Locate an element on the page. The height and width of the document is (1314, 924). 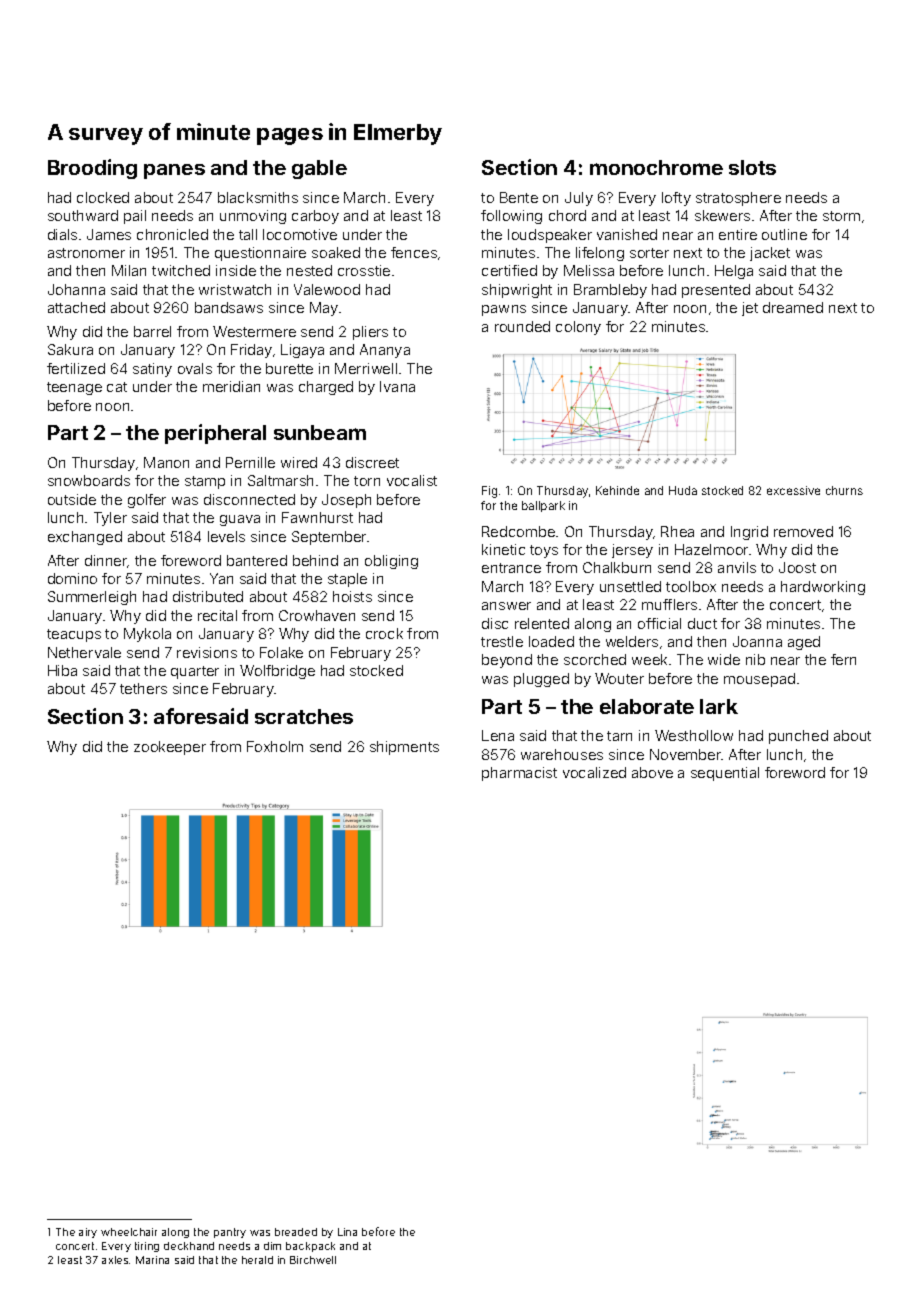
zookeeper is located at coordinates (170, 748).
